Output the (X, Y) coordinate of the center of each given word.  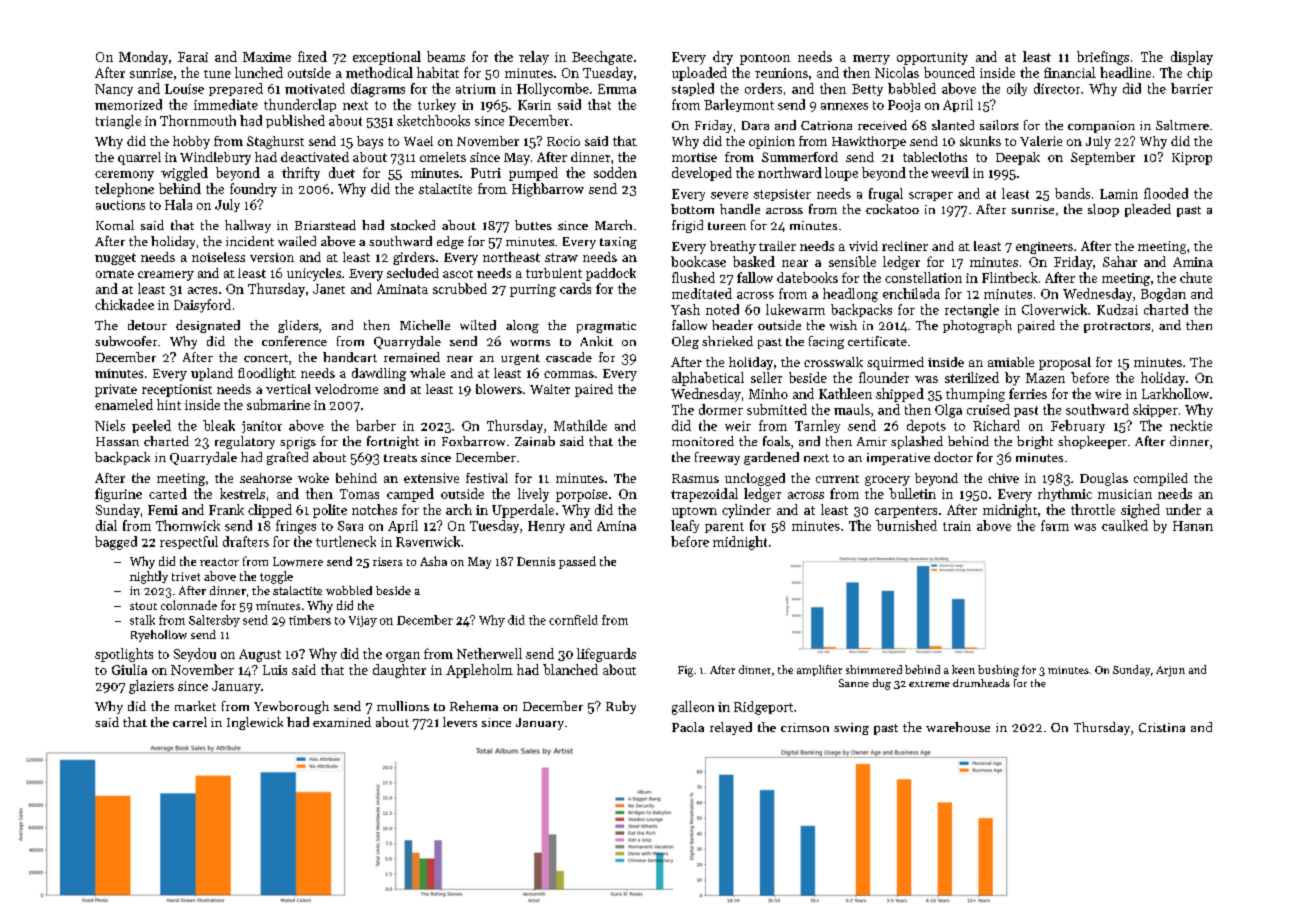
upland (212, 374)
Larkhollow (1175, 393)
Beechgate (602, 58)
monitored (703, 441)
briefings (1103, 58)
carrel (190, 722)
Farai (193, 57)
